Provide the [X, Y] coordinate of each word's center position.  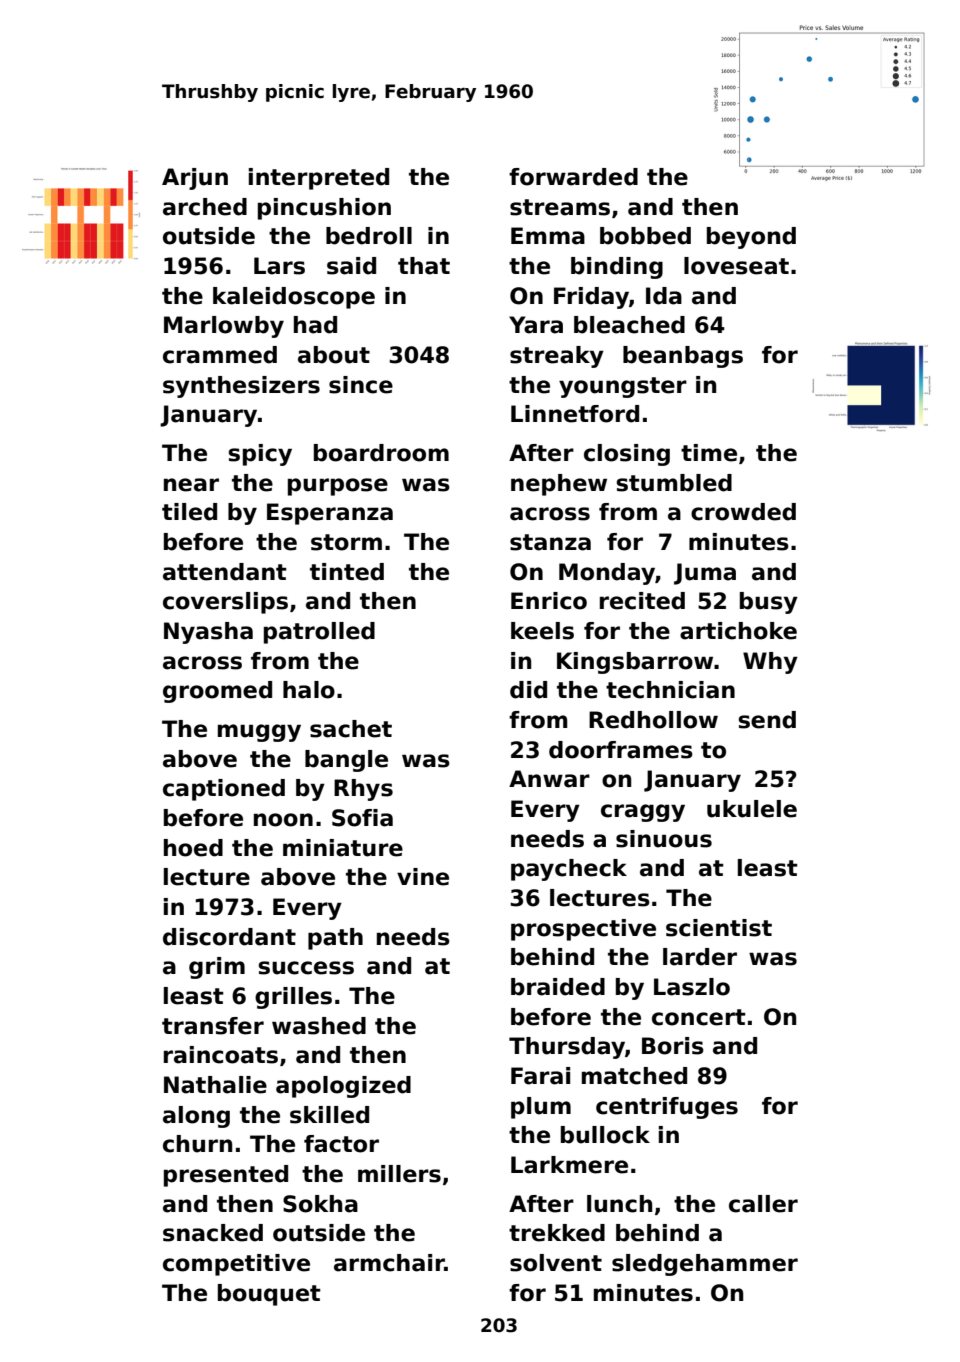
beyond [751, 238]
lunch [619, 1204]
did [528, 690]
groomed [217, 692]
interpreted [319, 179]
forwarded [573, 177]
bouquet [269, 1295]
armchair [389, 1263]
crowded [743, 512]
